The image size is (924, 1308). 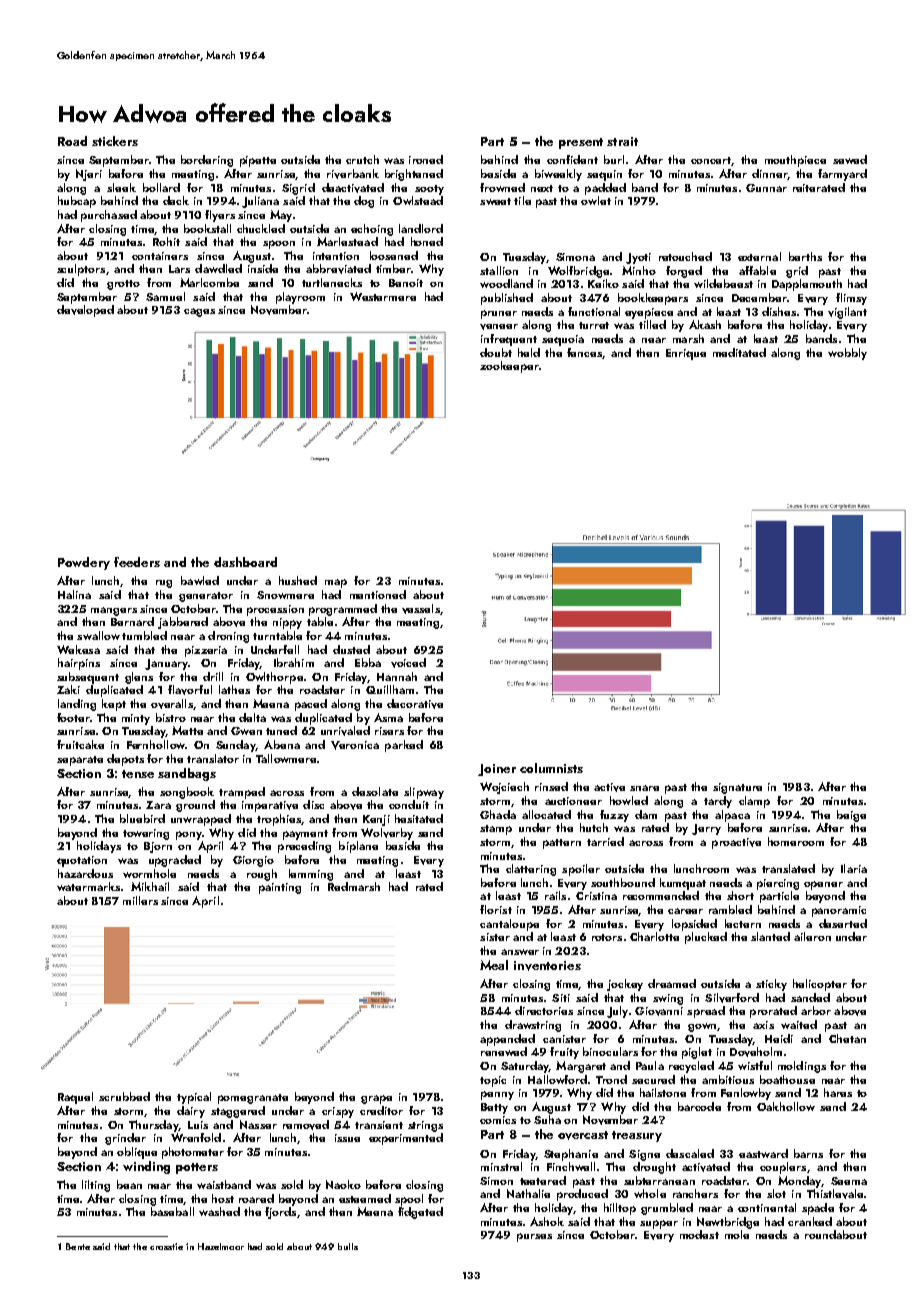 I want to click on purses, so click(x=534, y=1237).
